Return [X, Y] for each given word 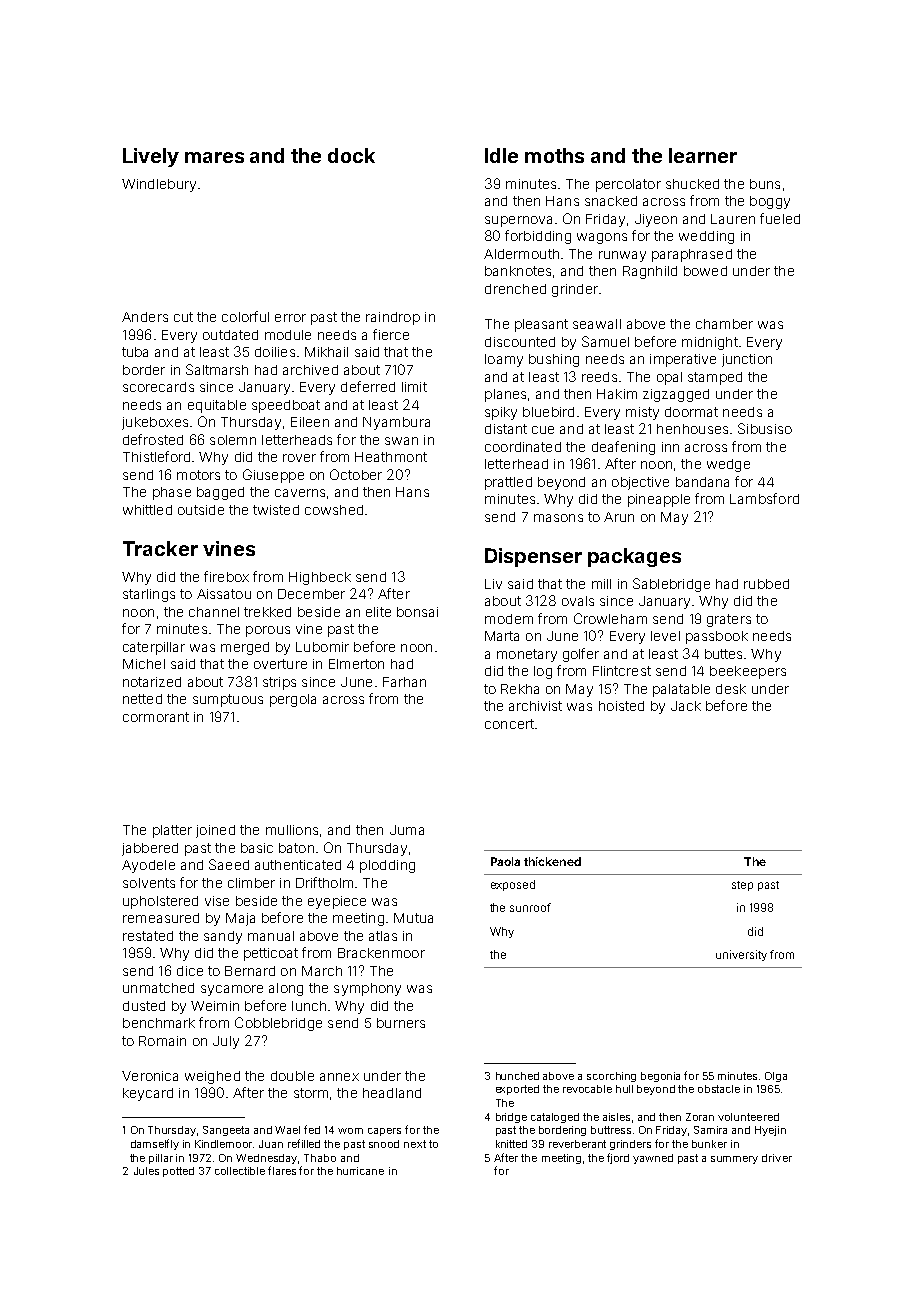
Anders [145, 317]
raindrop [393, 318]
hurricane [360, 1171]
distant [506, 429]
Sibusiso [765, 428]
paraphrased [692, 255]
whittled [147, 510]
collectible [240, 1171]
